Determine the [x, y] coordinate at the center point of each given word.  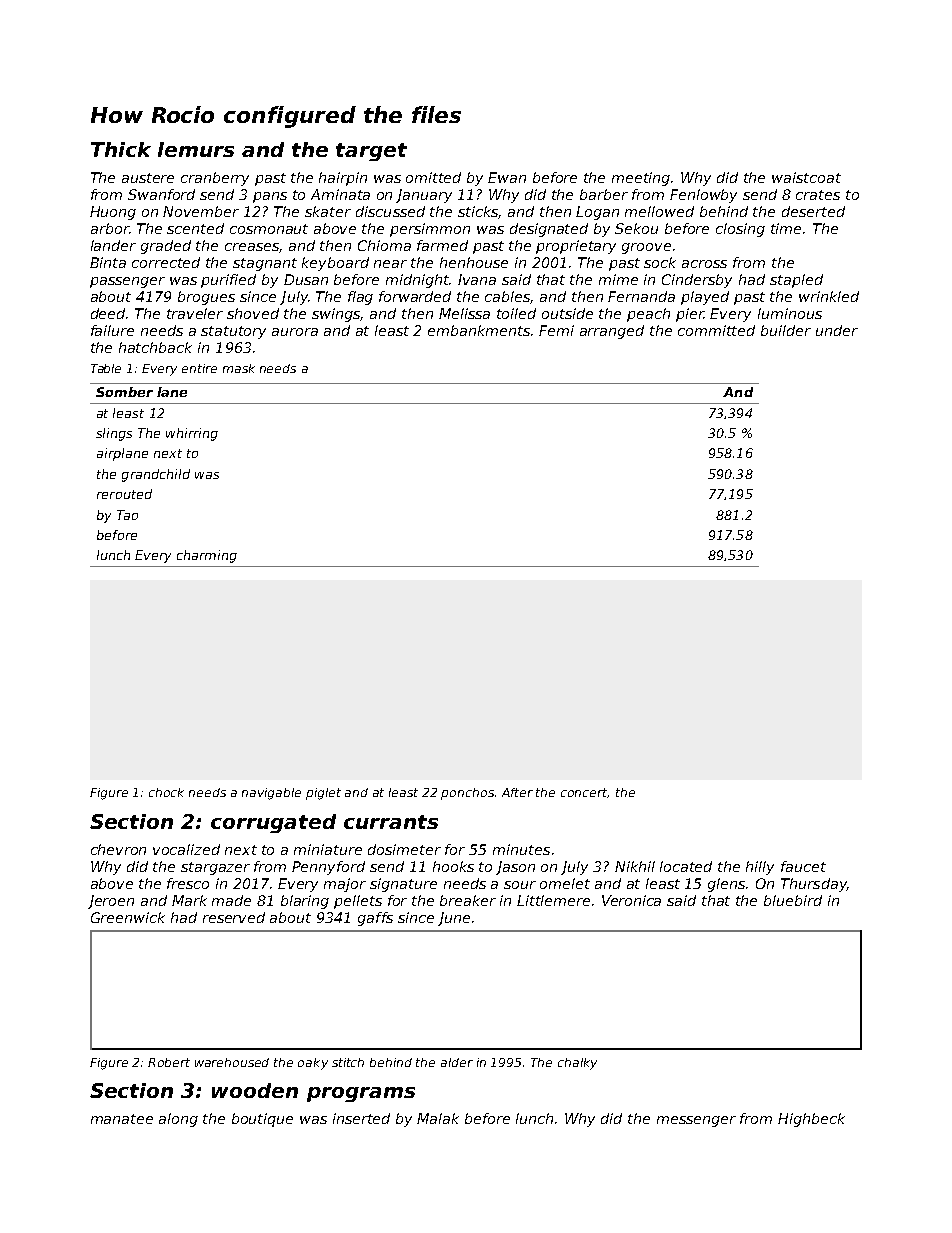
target [371, 152]
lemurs [196, 149]
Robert [169, 1062]
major [345, 885]
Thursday [814, 885]
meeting [642, 179]
